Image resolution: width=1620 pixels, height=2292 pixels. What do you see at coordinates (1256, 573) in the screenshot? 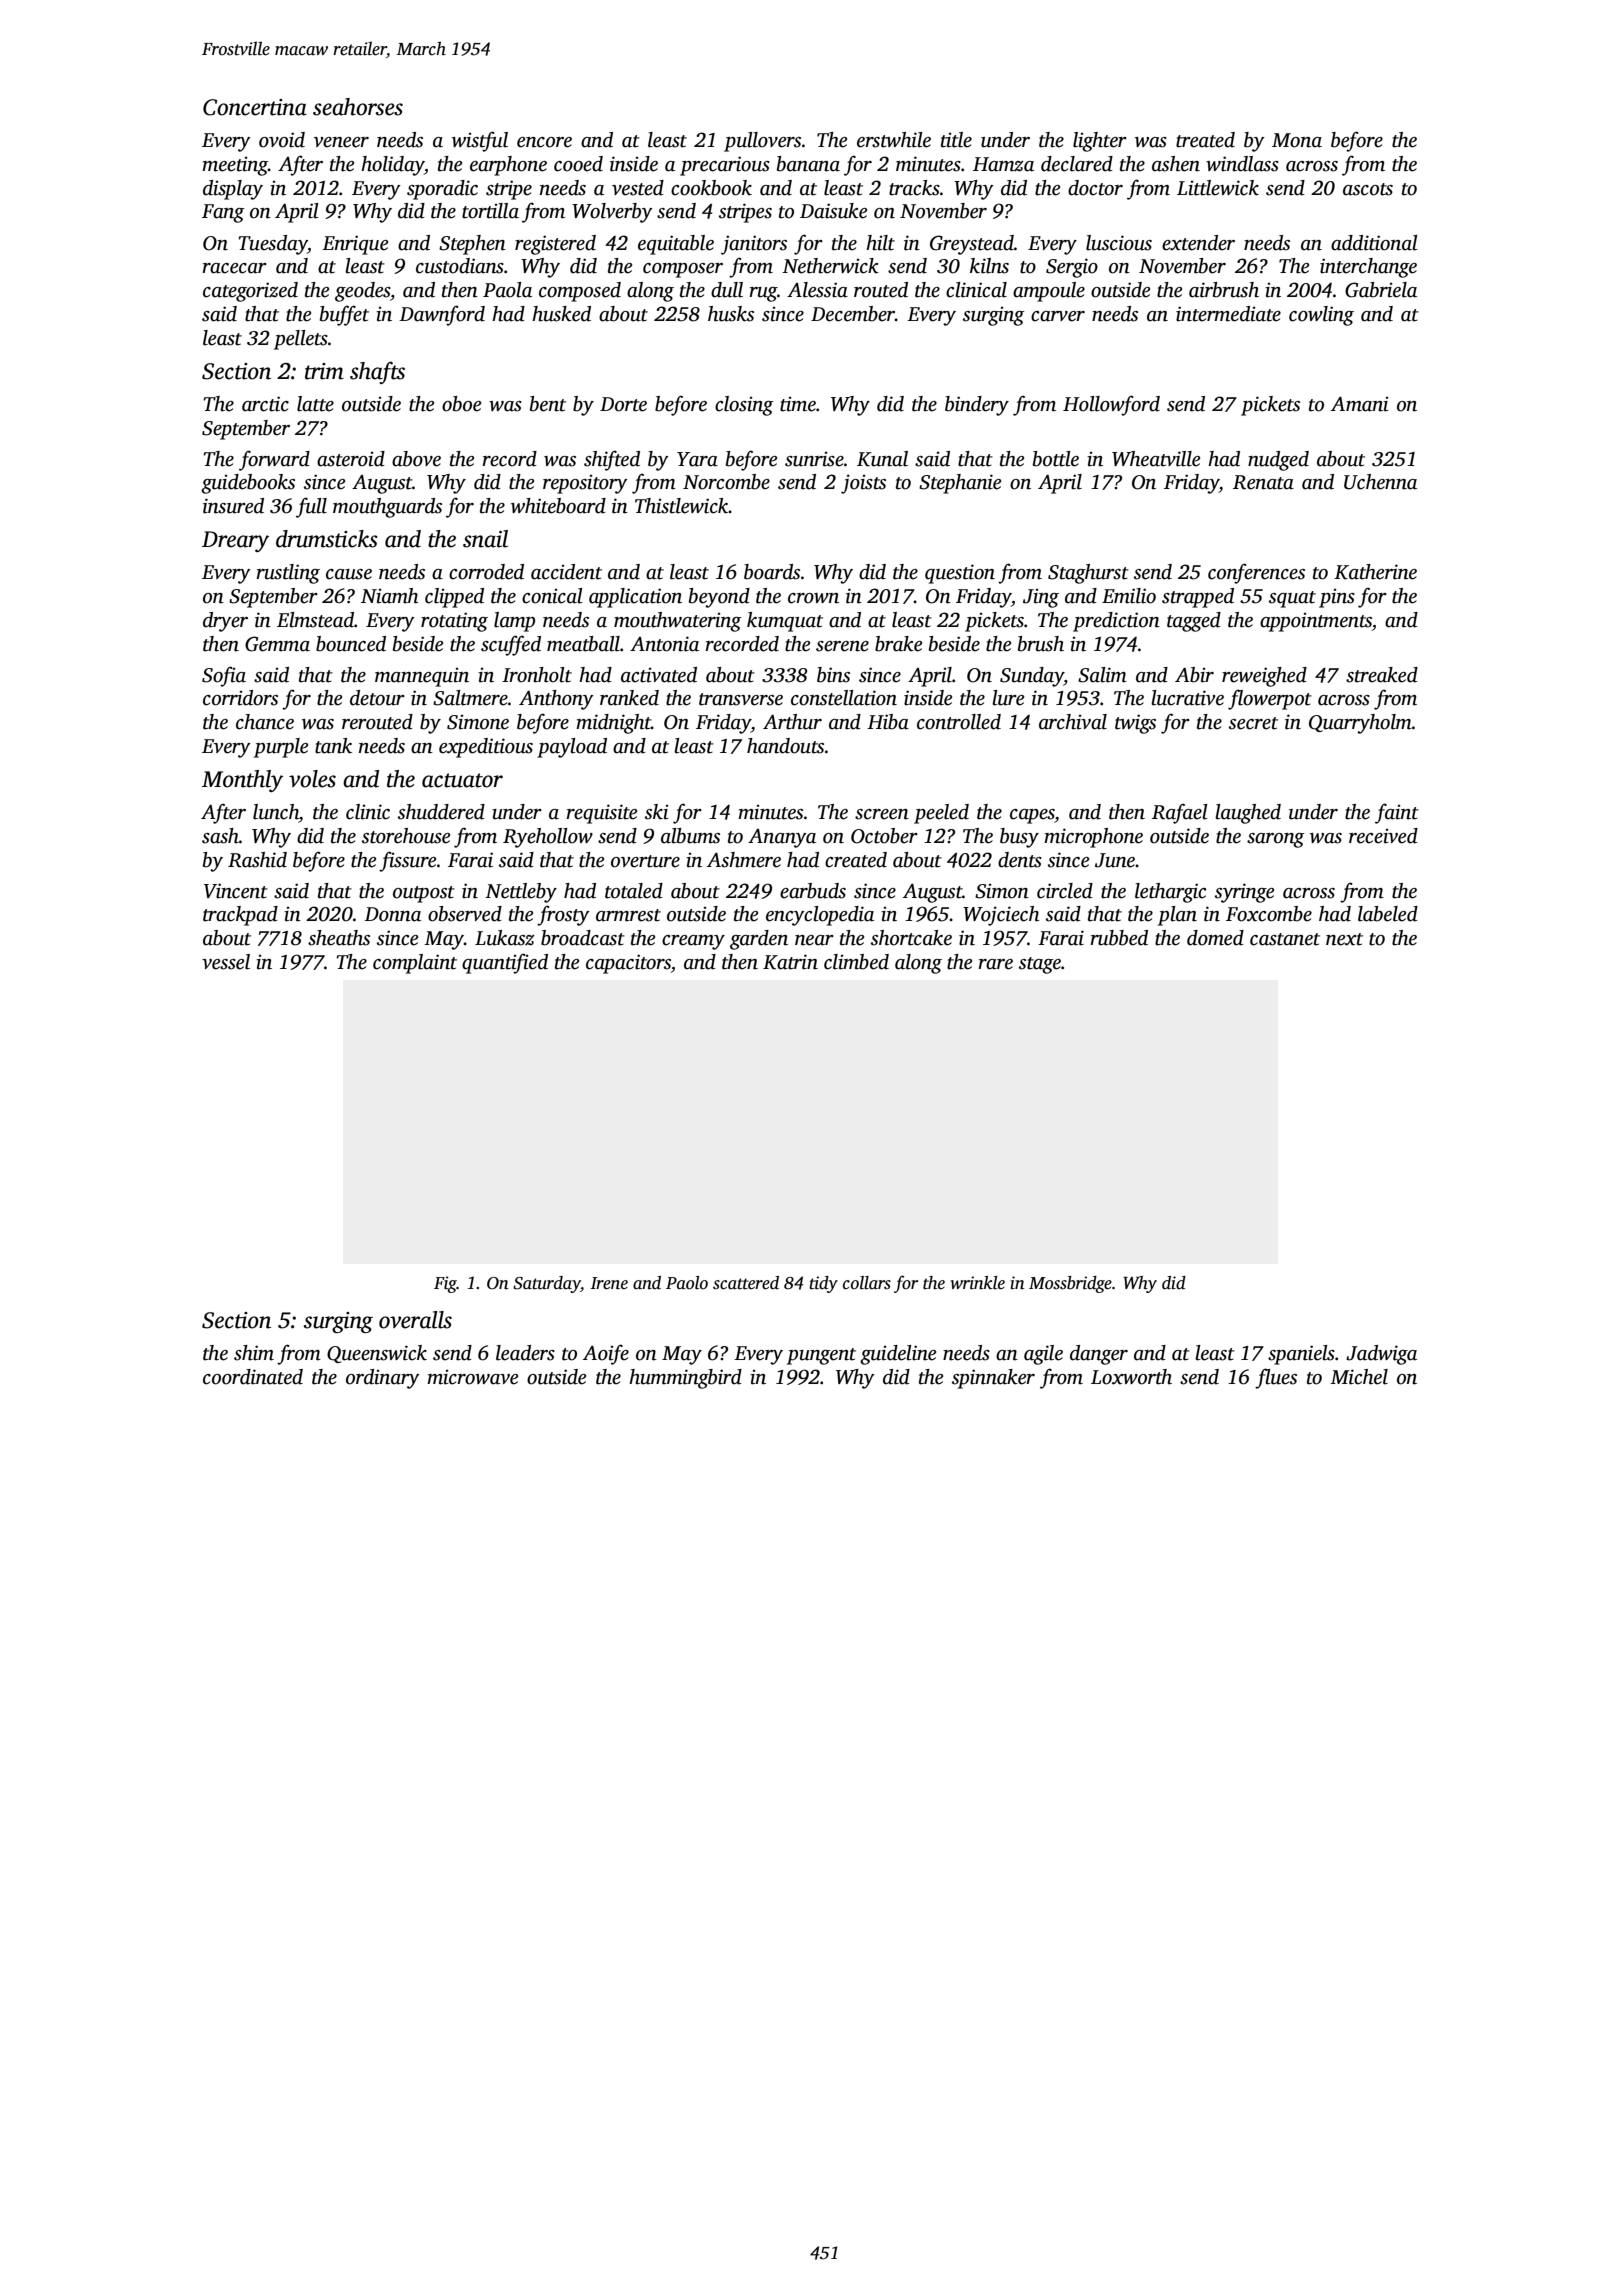
I see `conferences` at bounding box center [1256, 573].
